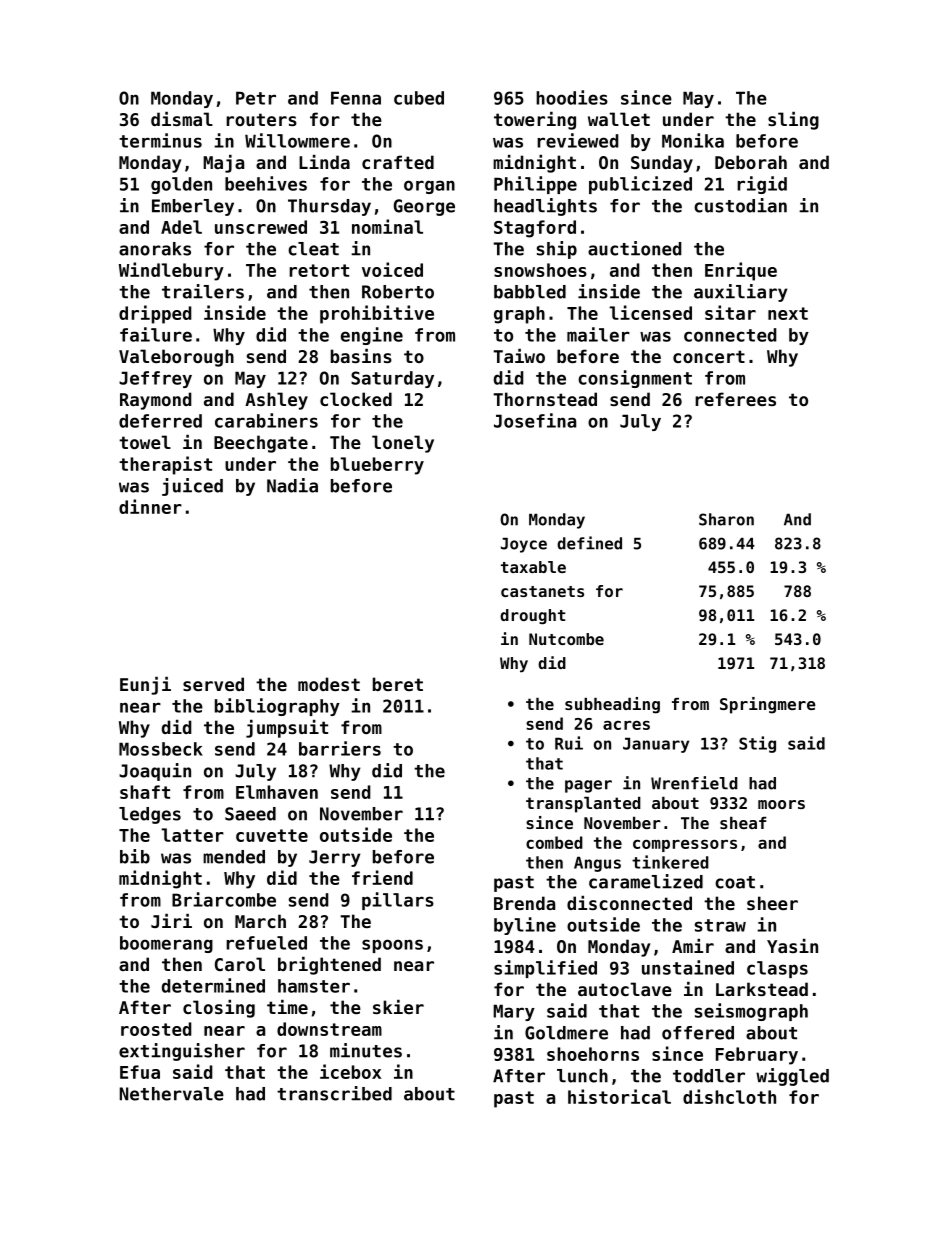 The width and height of the screenshot is (952, 1233). Describe the element at coordinates (694, 783) in the screenshot. I see `Wrenfield` at that location.
